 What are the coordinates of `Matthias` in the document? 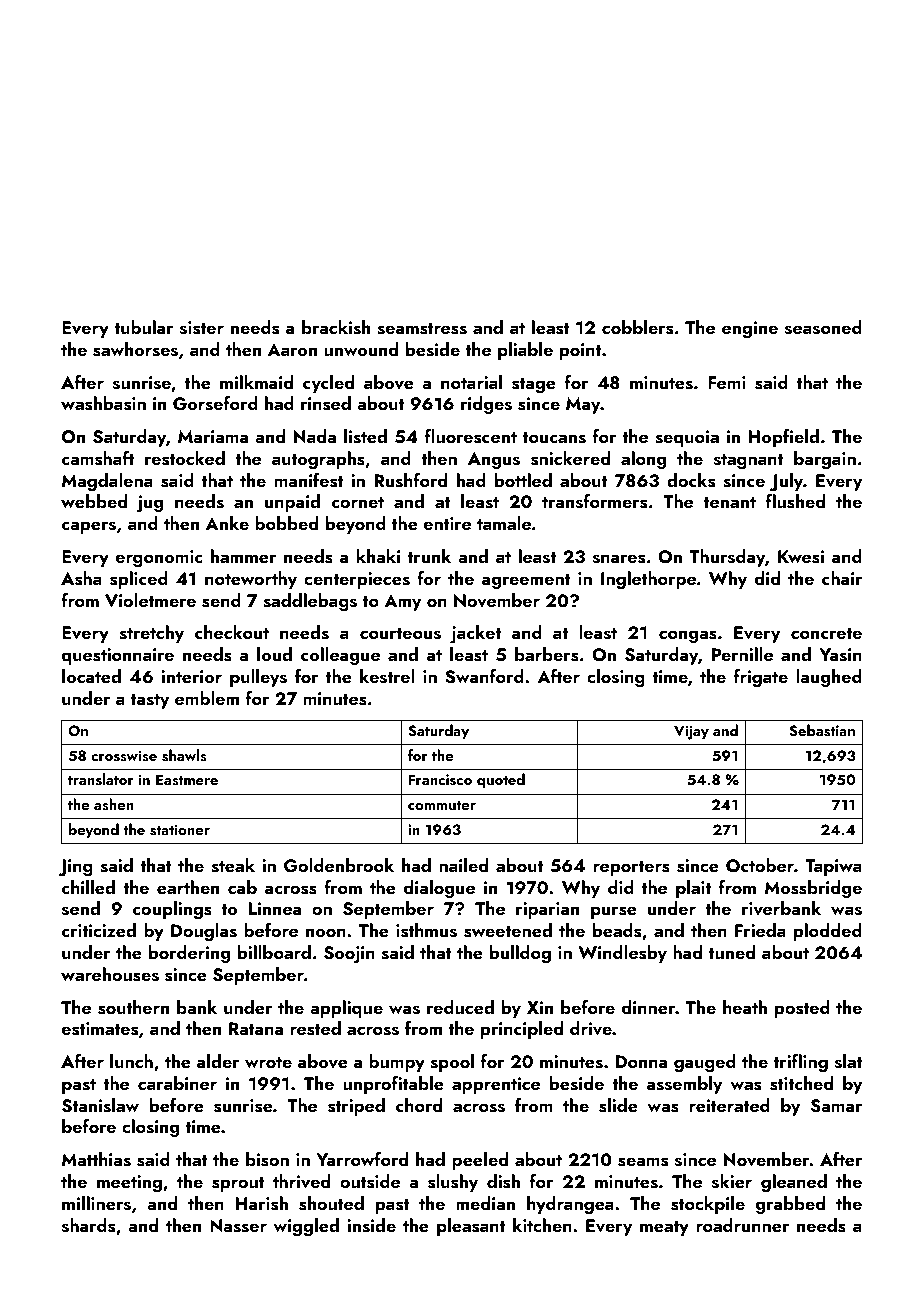 It's located at (96, 1159).
